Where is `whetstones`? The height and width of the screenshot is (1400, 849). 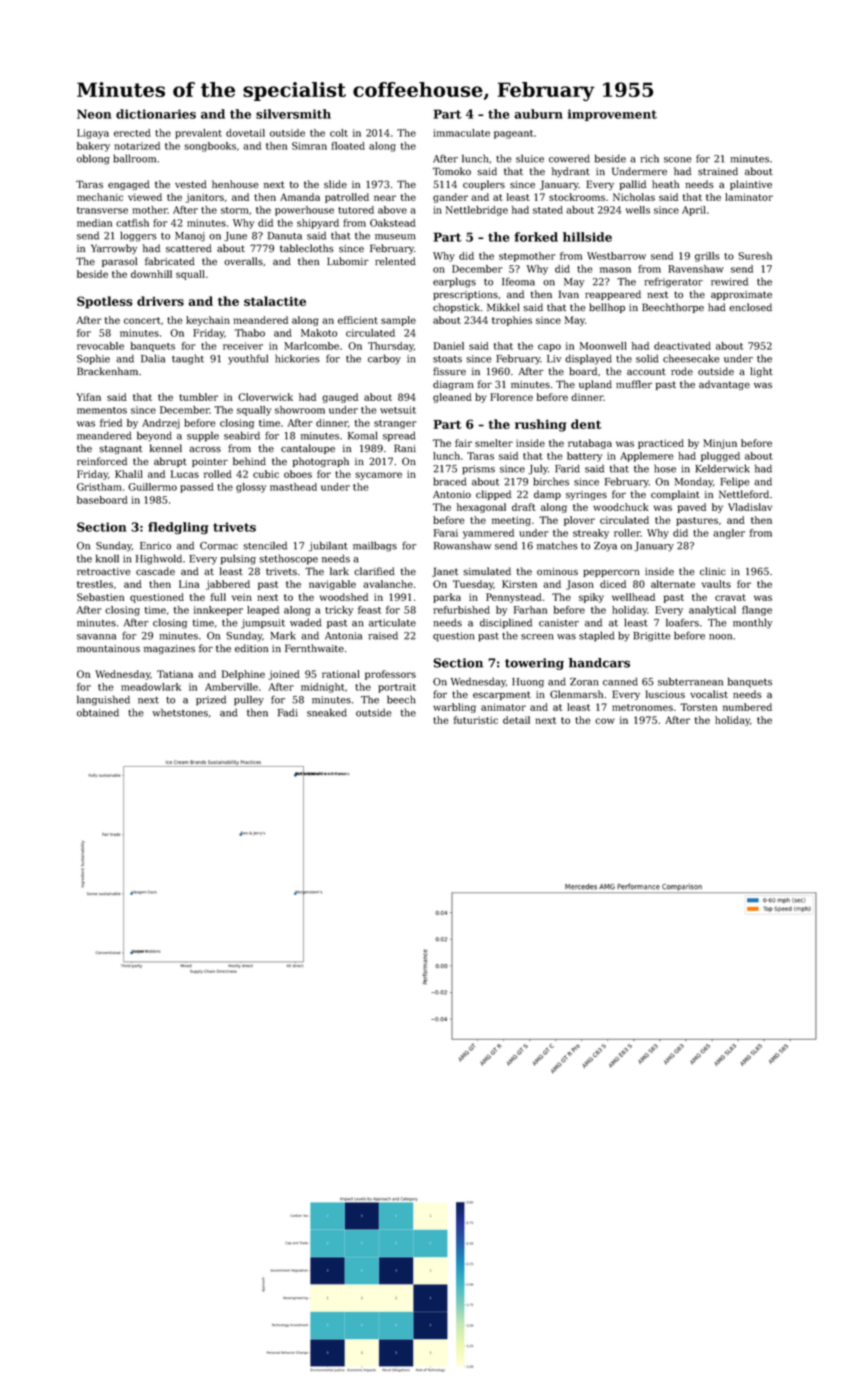 whetstones is located at coordinates (180, 712).
